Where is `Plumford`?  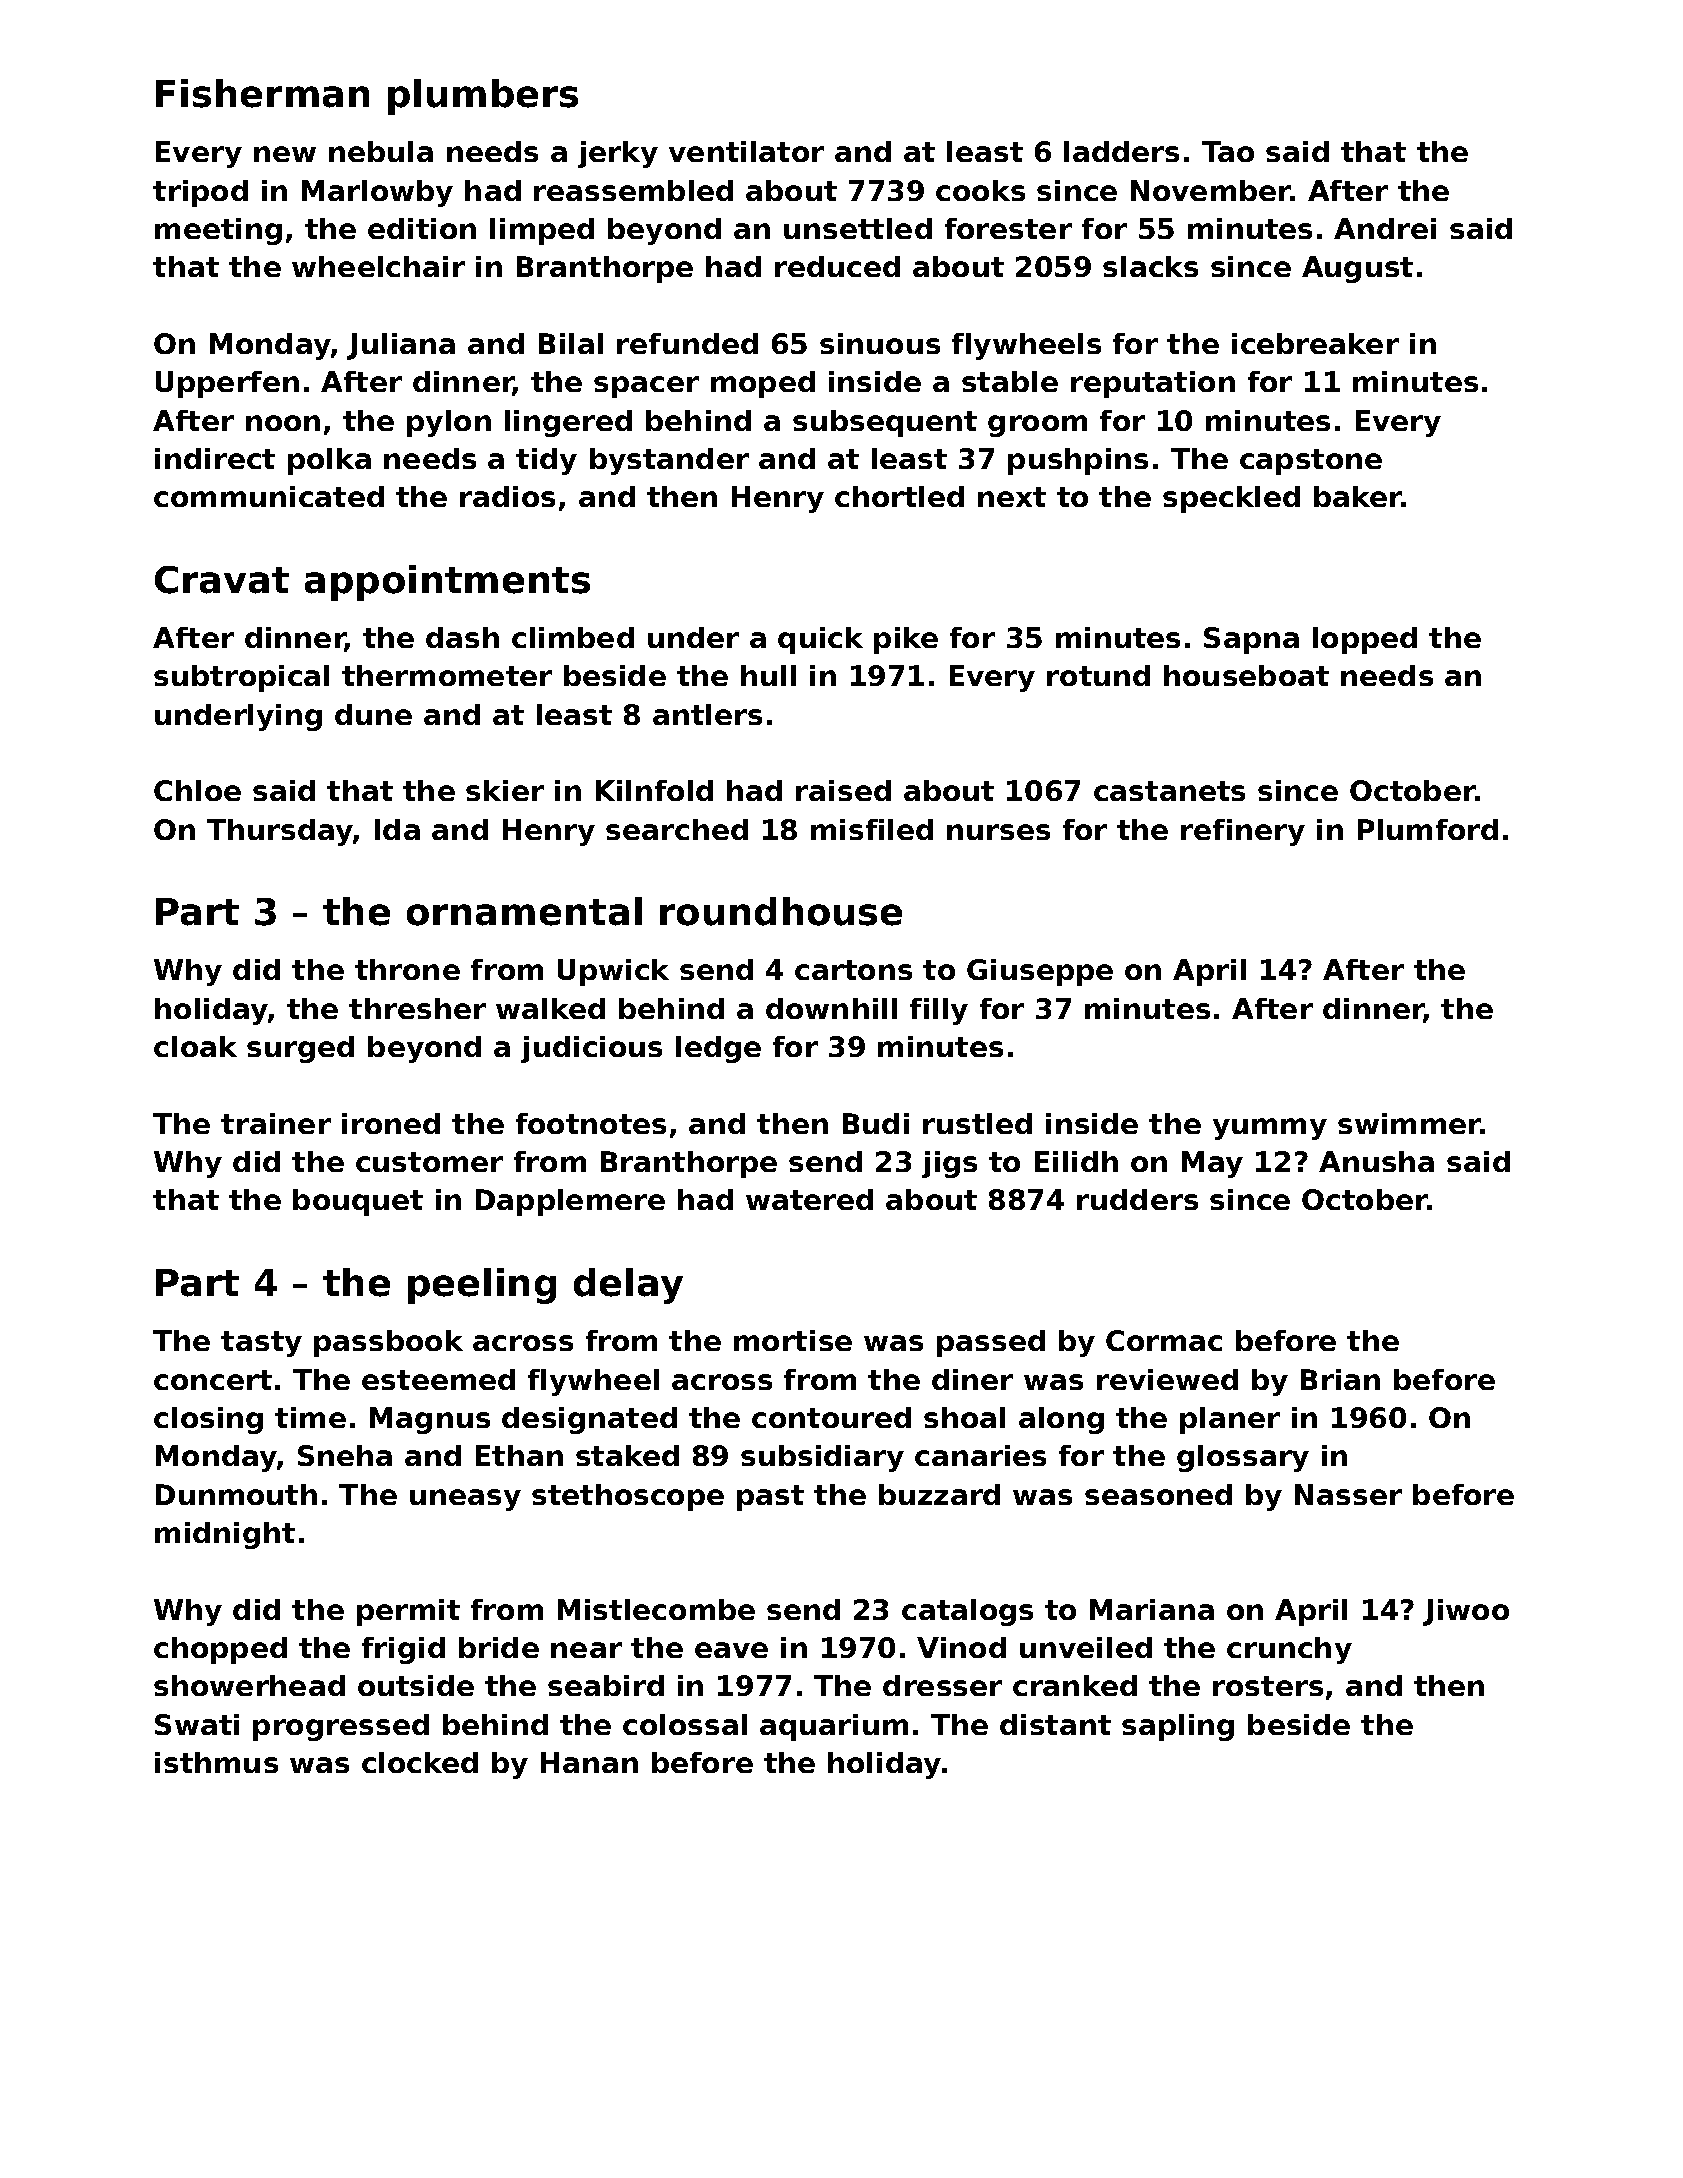 Plumford is located at coordinates (1428, 829).
